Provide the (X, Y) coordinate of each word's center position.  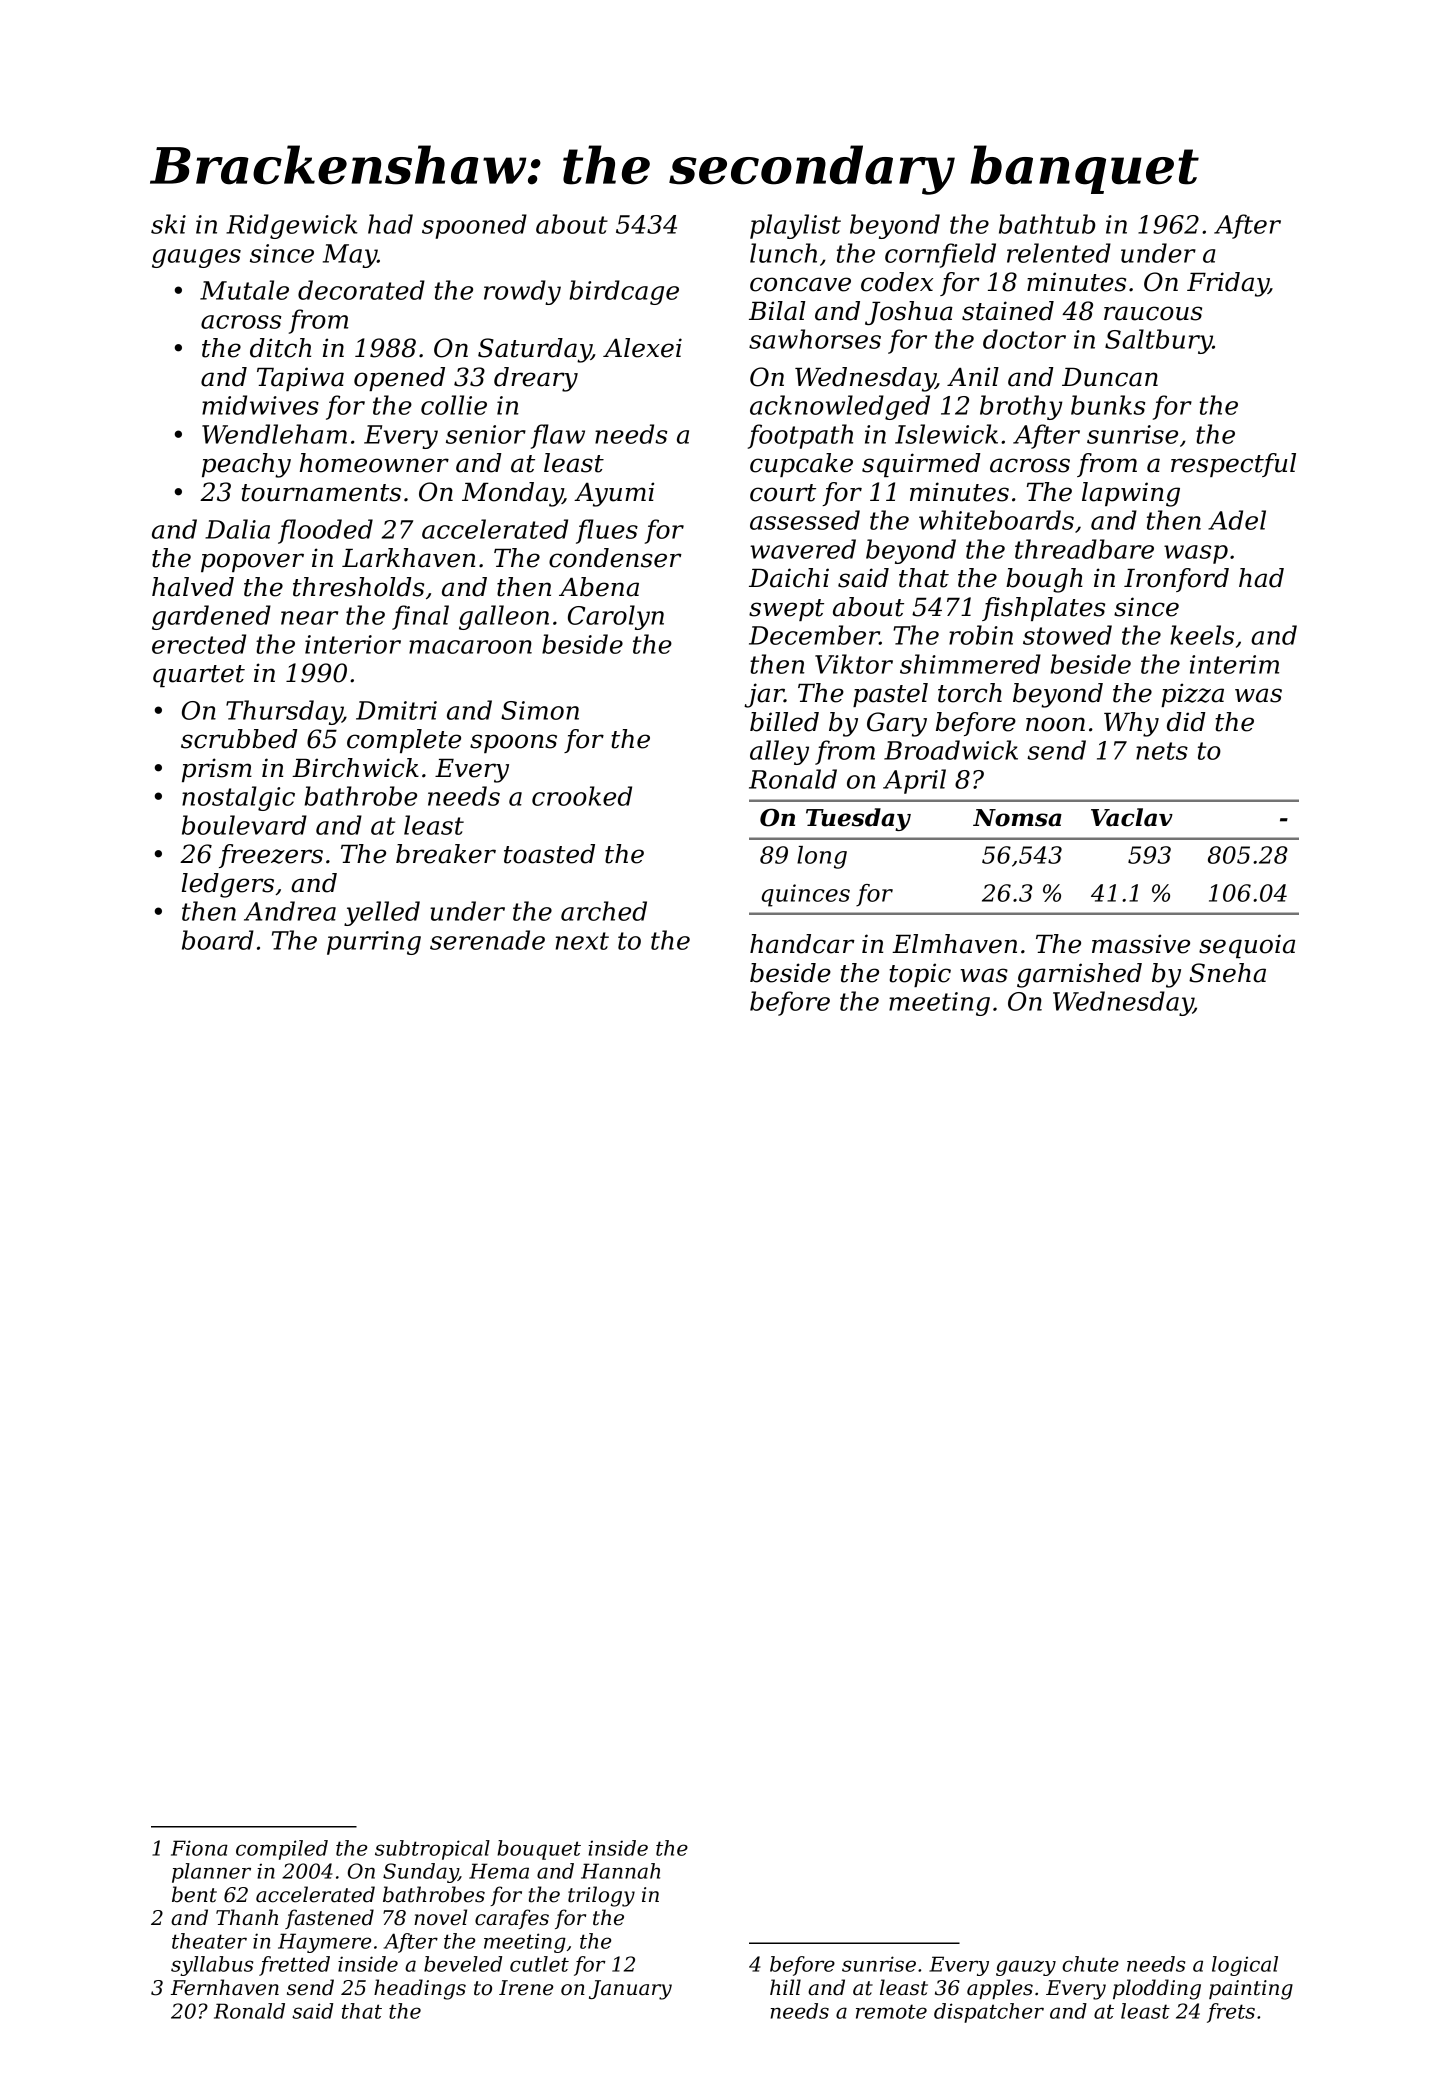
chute (1090, 1964)
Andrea (290, 911)
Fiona (199, 1848)
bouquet (539, 1850)
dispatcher (989, 2013)
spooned (474, 226)
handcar (802, 944)
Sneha (1227, 973)
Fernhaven (225, 1987)
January (630, 1990)
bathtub (1047, 224)
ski (168, 224)
